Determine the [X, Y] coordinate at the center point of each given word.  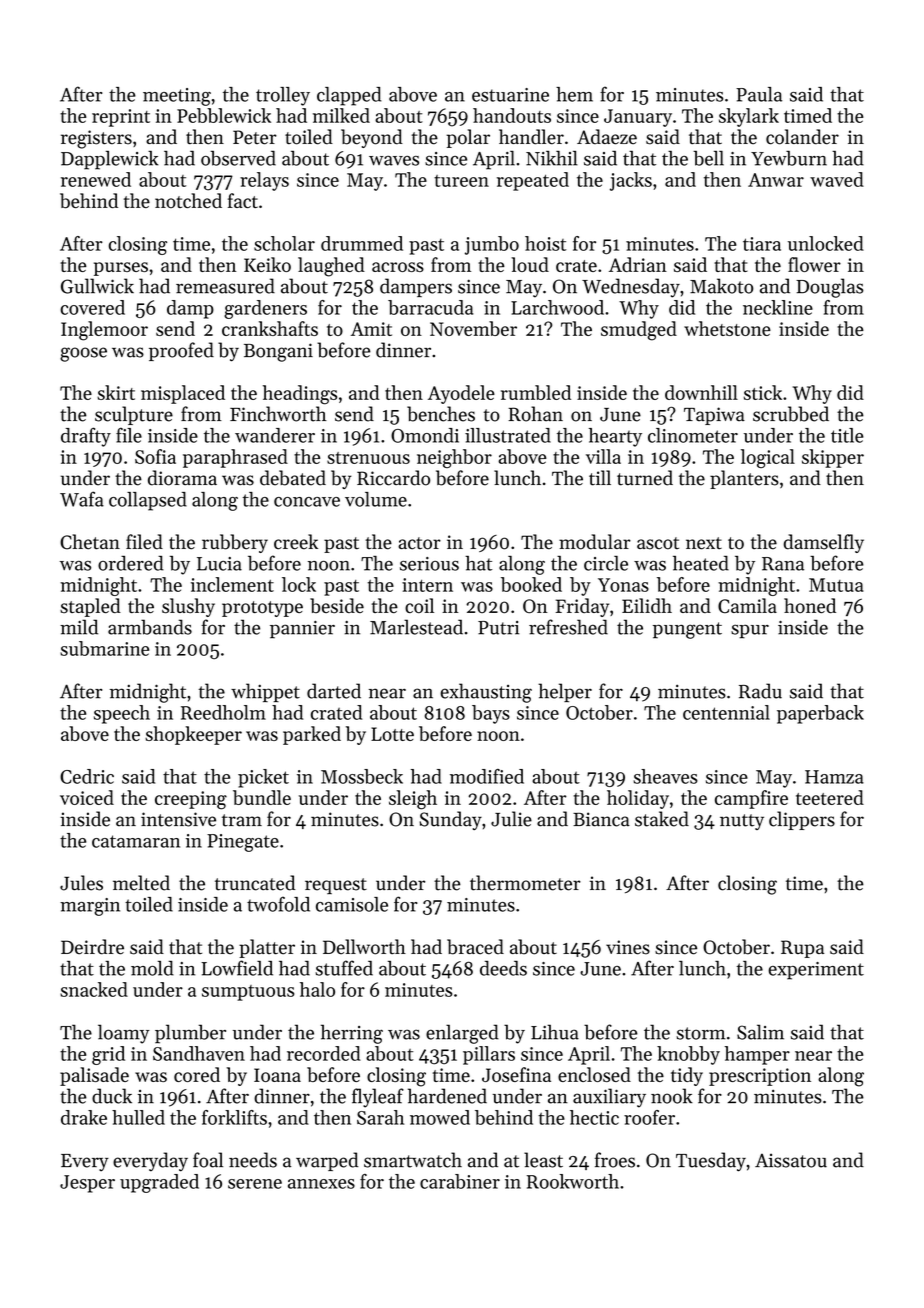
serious [429, 564]
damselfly [824, 543]
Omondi [425, 435]
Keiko [267, 264]
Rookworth [573, 1181]
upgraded [159, 1183]
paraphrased [235, 458]
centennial [726, 712]
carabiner [460, 1181]
